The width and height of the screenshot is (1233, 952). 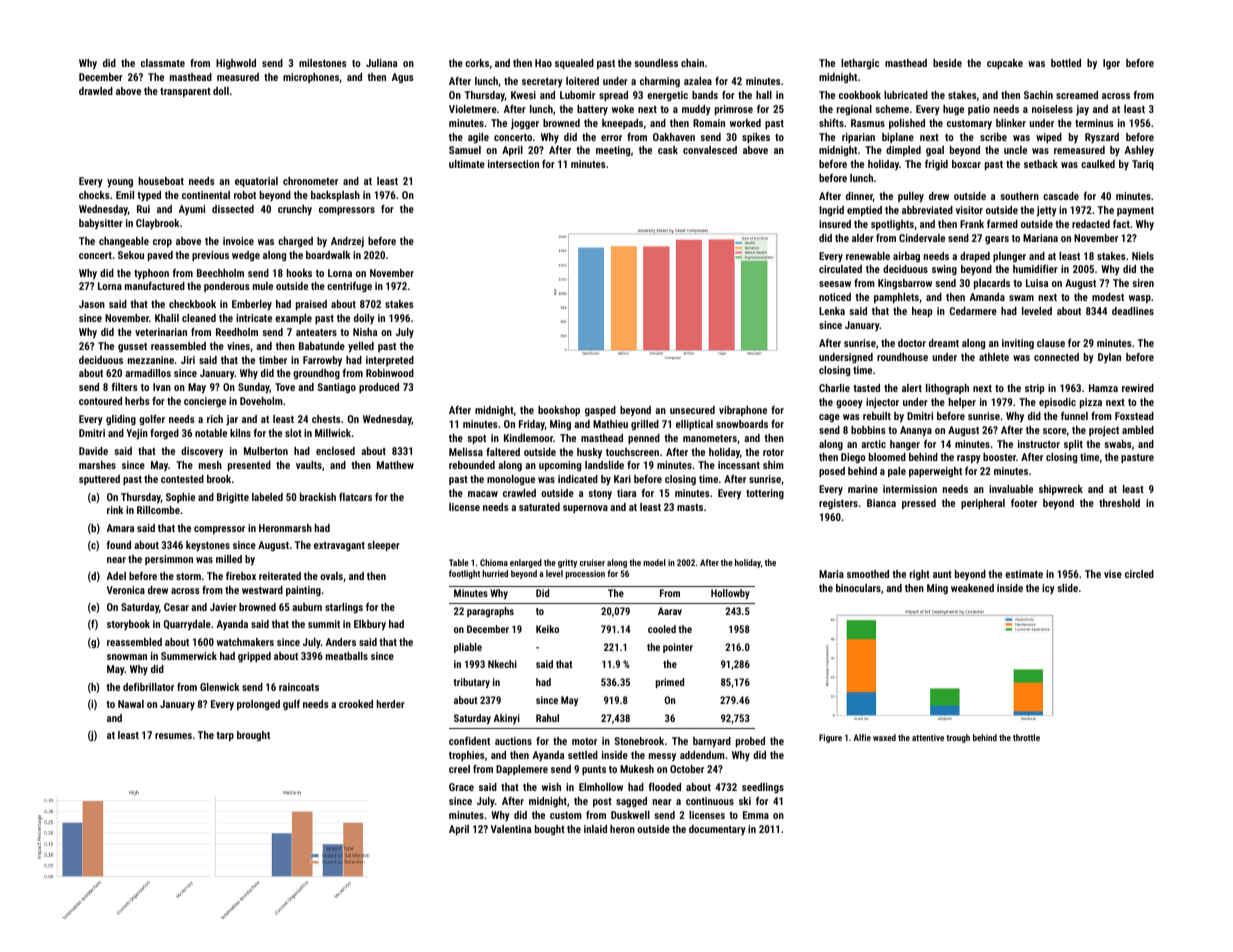 What do you see at coordinates (163, 63) in the screenshot?
I see `classmate` at bounding box center [163, 63].
